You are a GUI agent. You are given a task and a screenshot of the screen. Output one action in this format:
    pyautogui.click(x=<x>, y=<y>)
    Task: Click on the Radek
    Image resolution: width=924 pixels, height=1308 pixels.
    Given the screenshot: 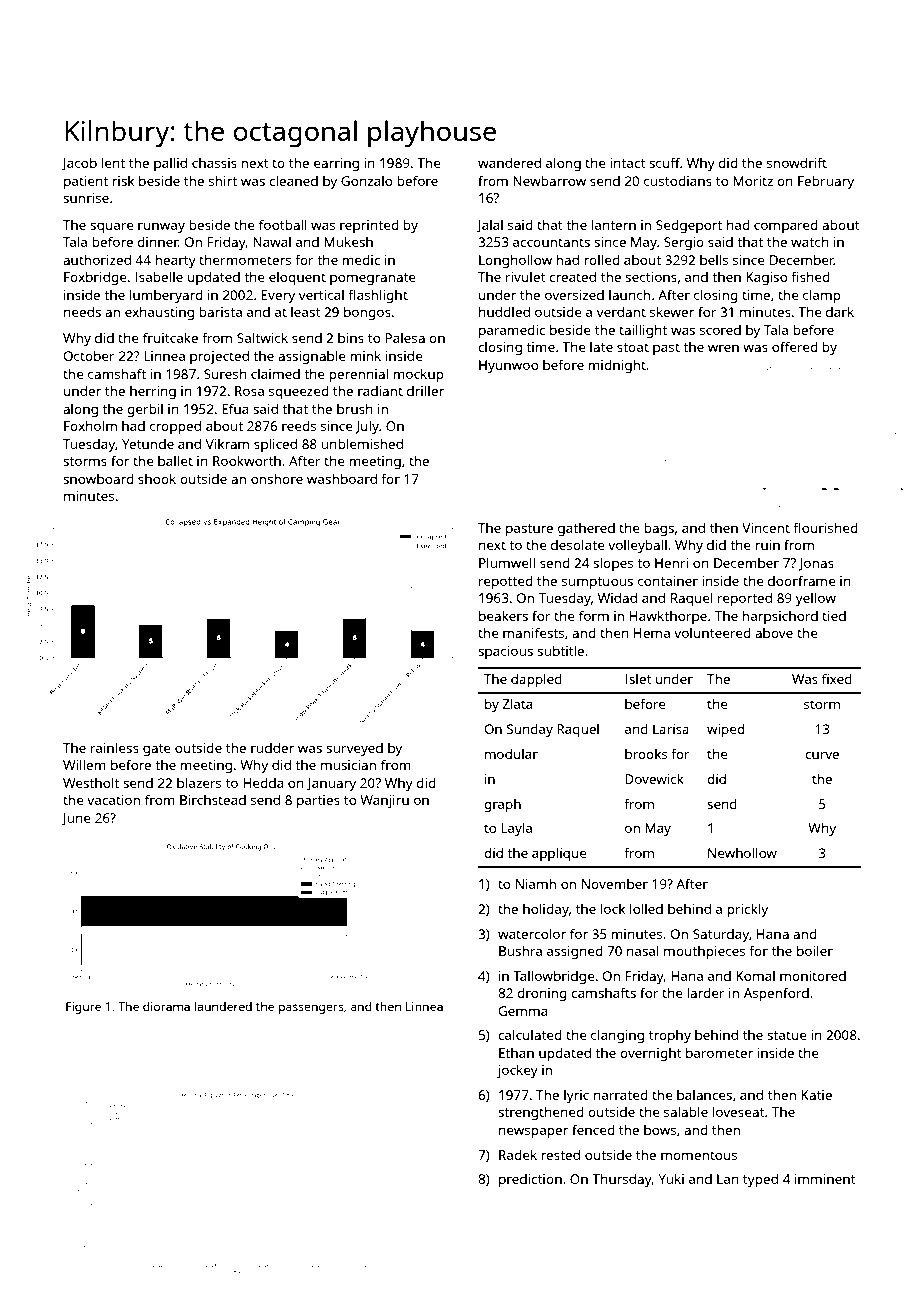 What is the action you would take?
    pyautogui.click(x=518, y=1154)
